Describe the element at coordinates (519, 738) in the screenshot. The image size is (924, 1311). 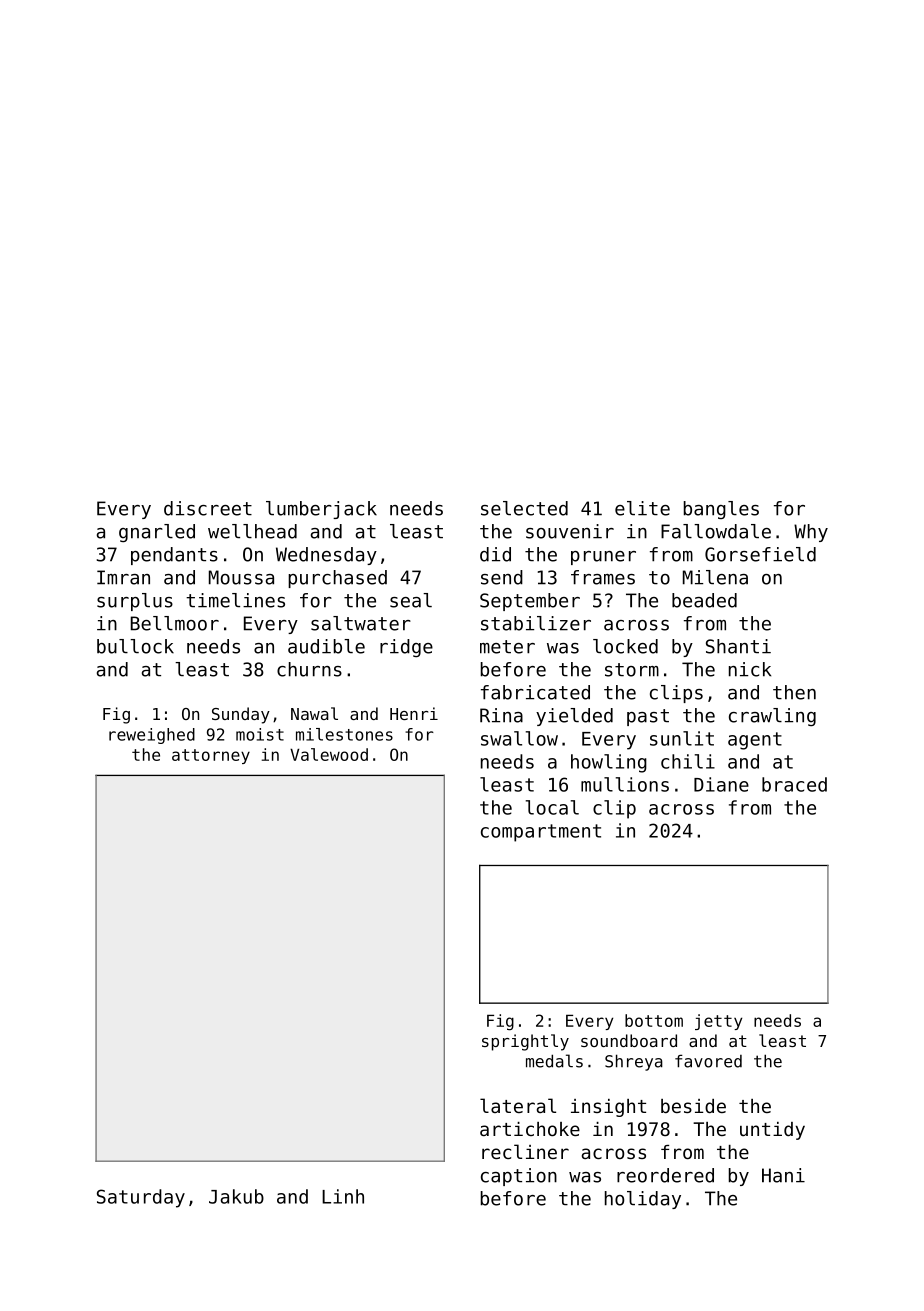
I see `swallow` at that location.
